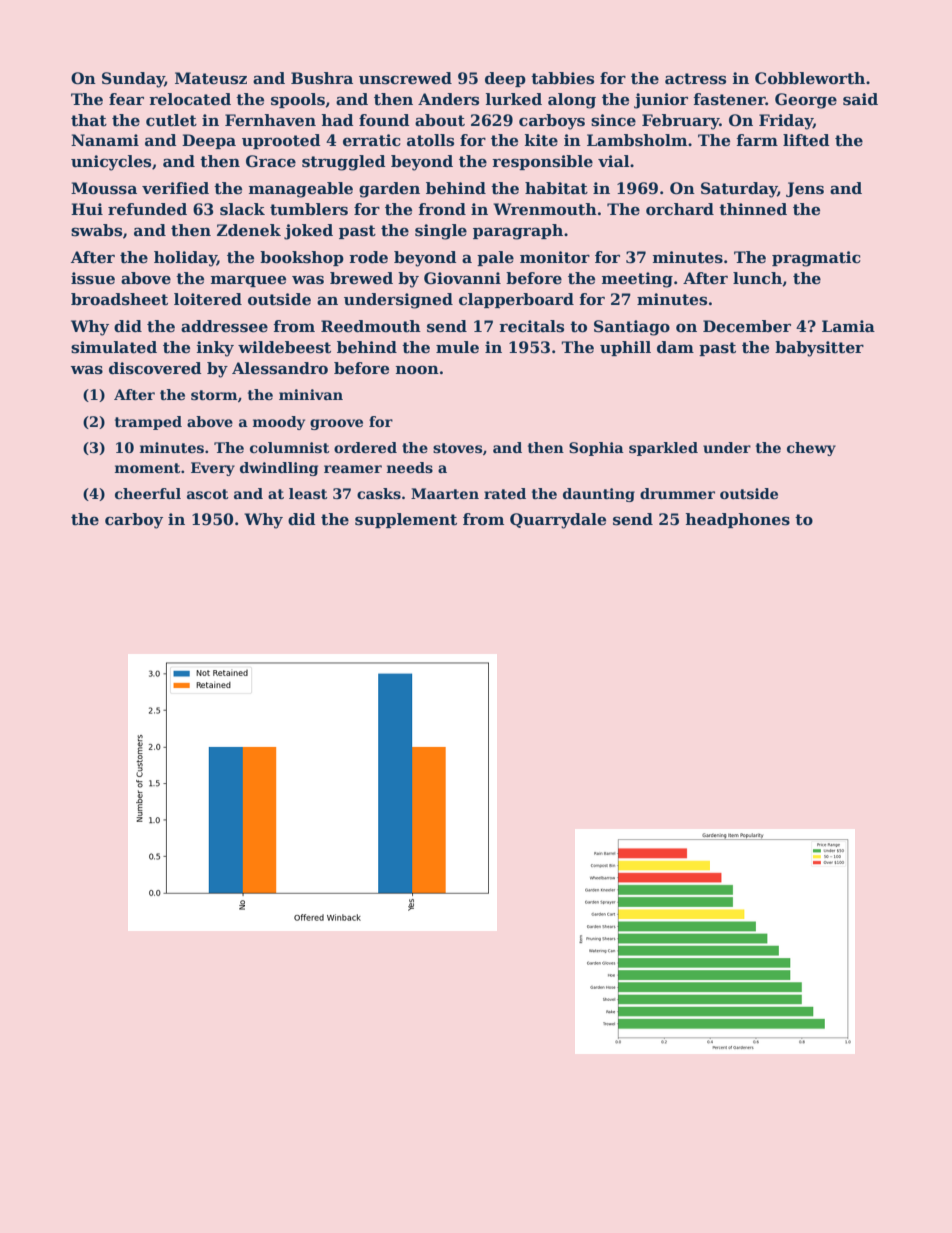  What do you see at coordinates (114, 347) in the document?
I see `simulated` at bounding box center [114, 347].
